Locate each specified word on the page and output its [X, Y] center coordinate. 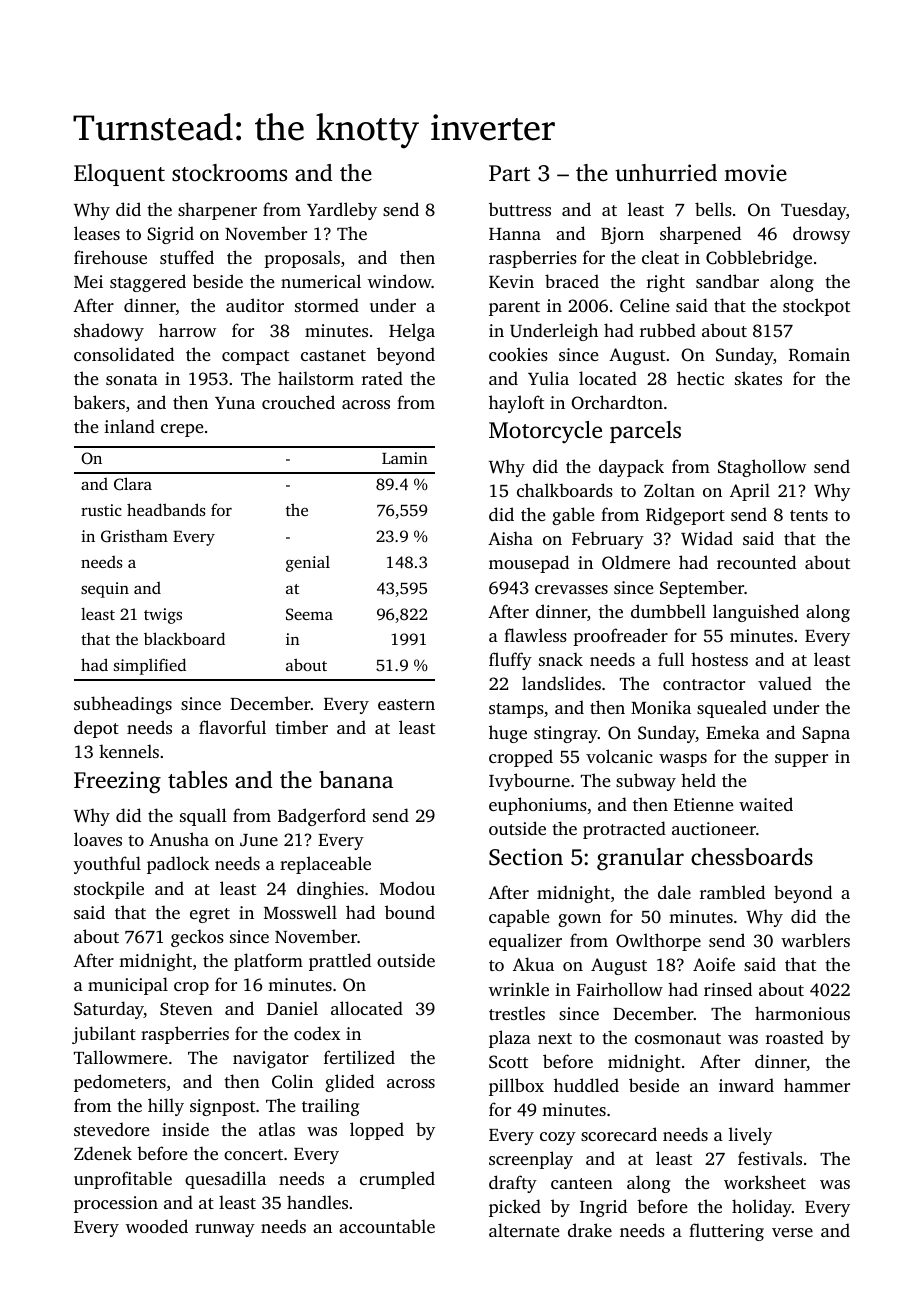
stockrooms [229, 173]
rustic [101, 510]
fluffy [510, 661]
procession [116, 1204]
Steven [186, 1009]
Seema [309, 614]
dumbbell [668, 611]
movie [755, 172]
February [608, 540]
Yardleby [342, 211]
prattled [340, 962]
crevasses [571, 589]
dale [674, 892]
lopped [377, 1131]
